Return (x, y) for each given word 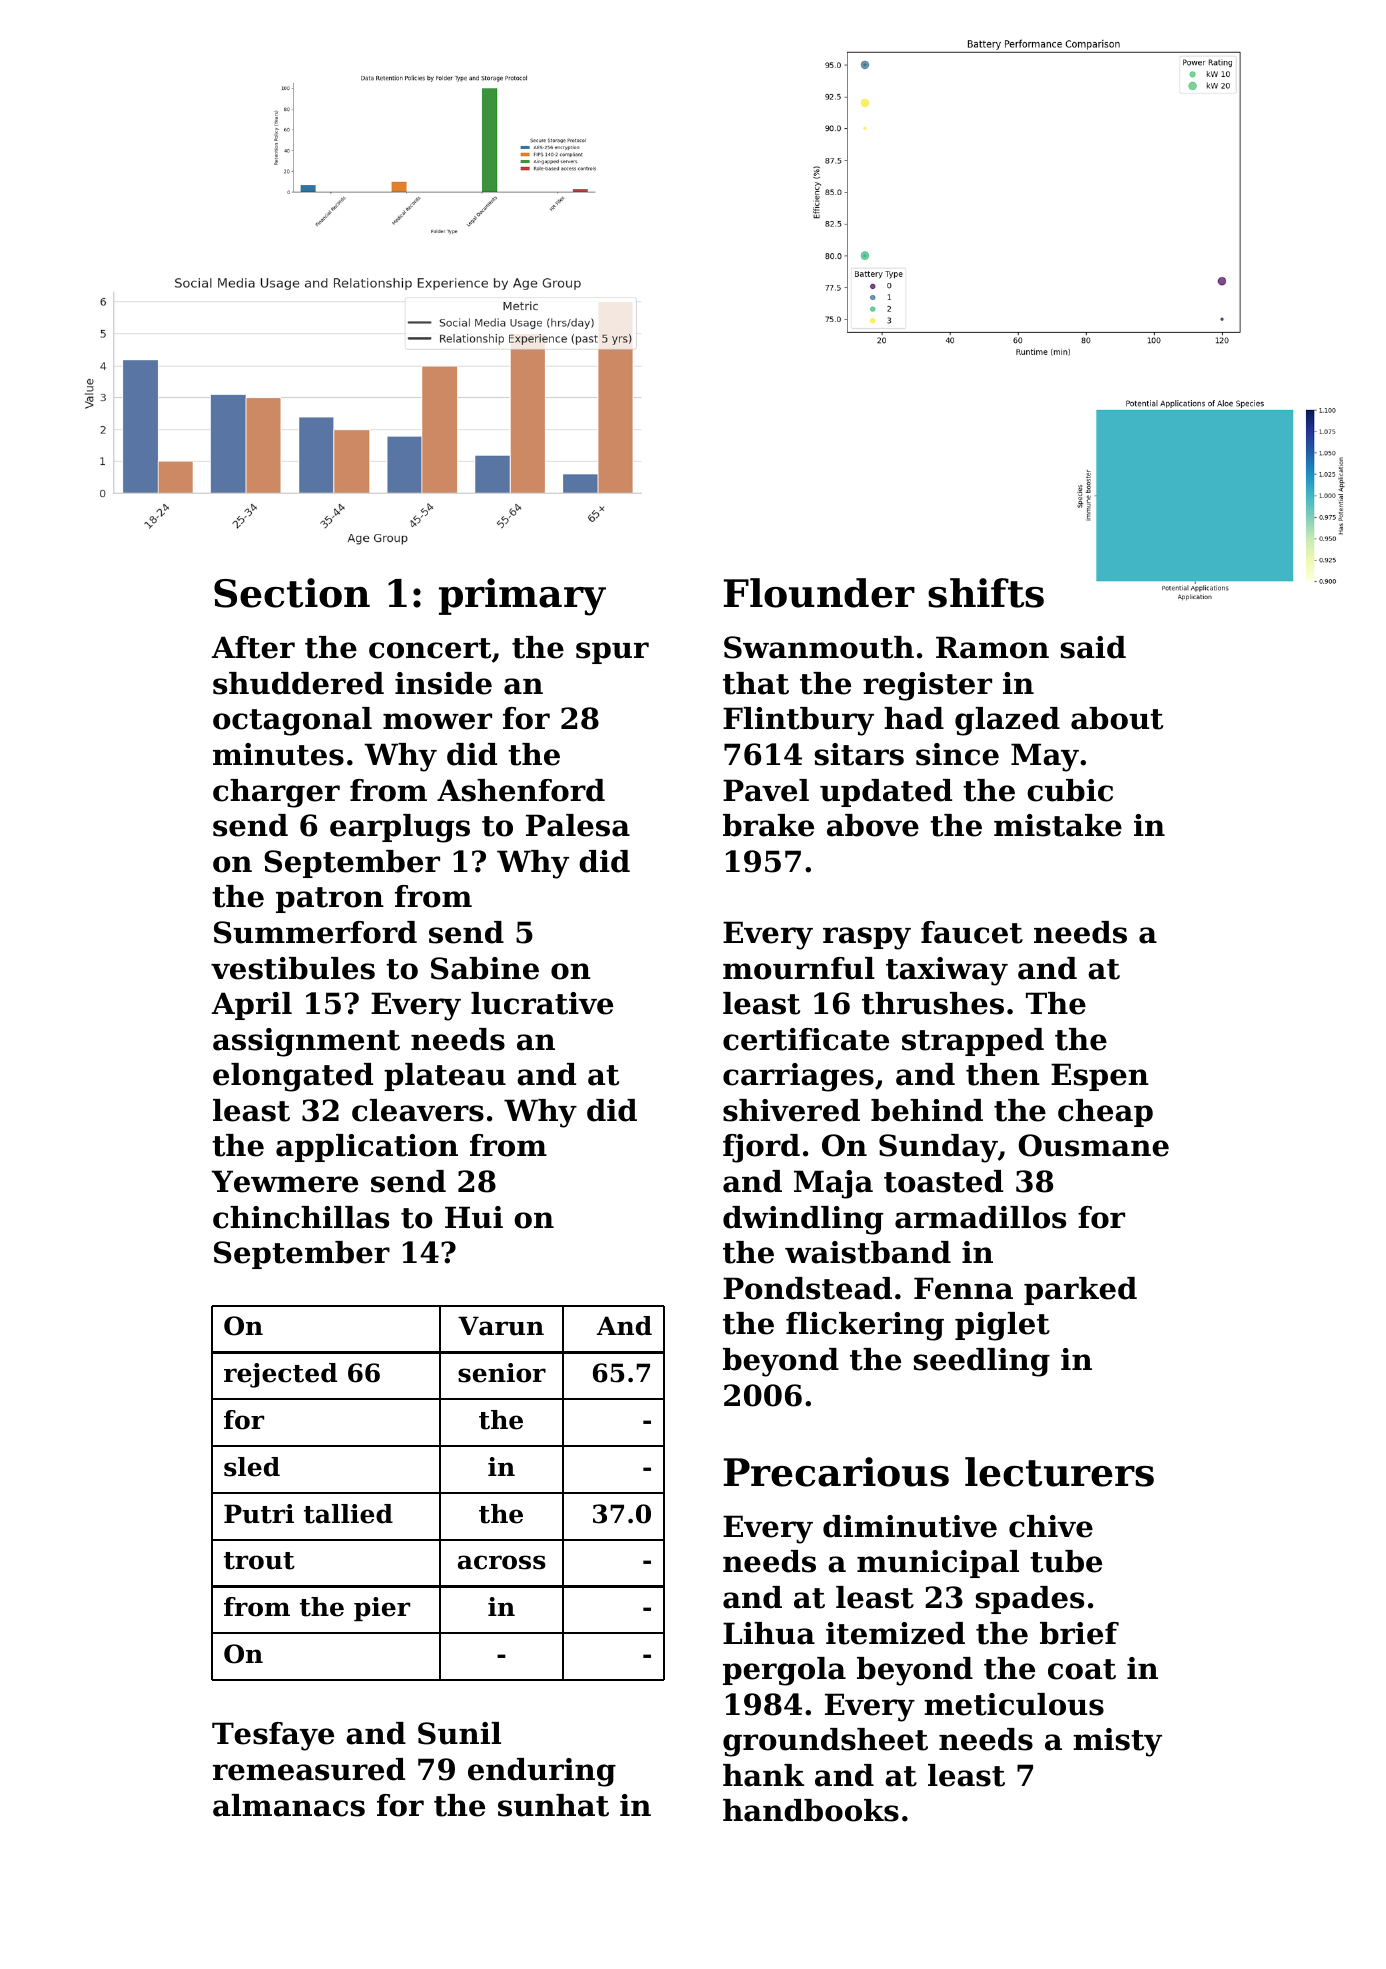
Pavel (766, 790)
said (1093, 647)
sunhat (553, 1805)
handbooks (811, 1810)
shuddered (298, 683)
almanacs (289, 1805)
